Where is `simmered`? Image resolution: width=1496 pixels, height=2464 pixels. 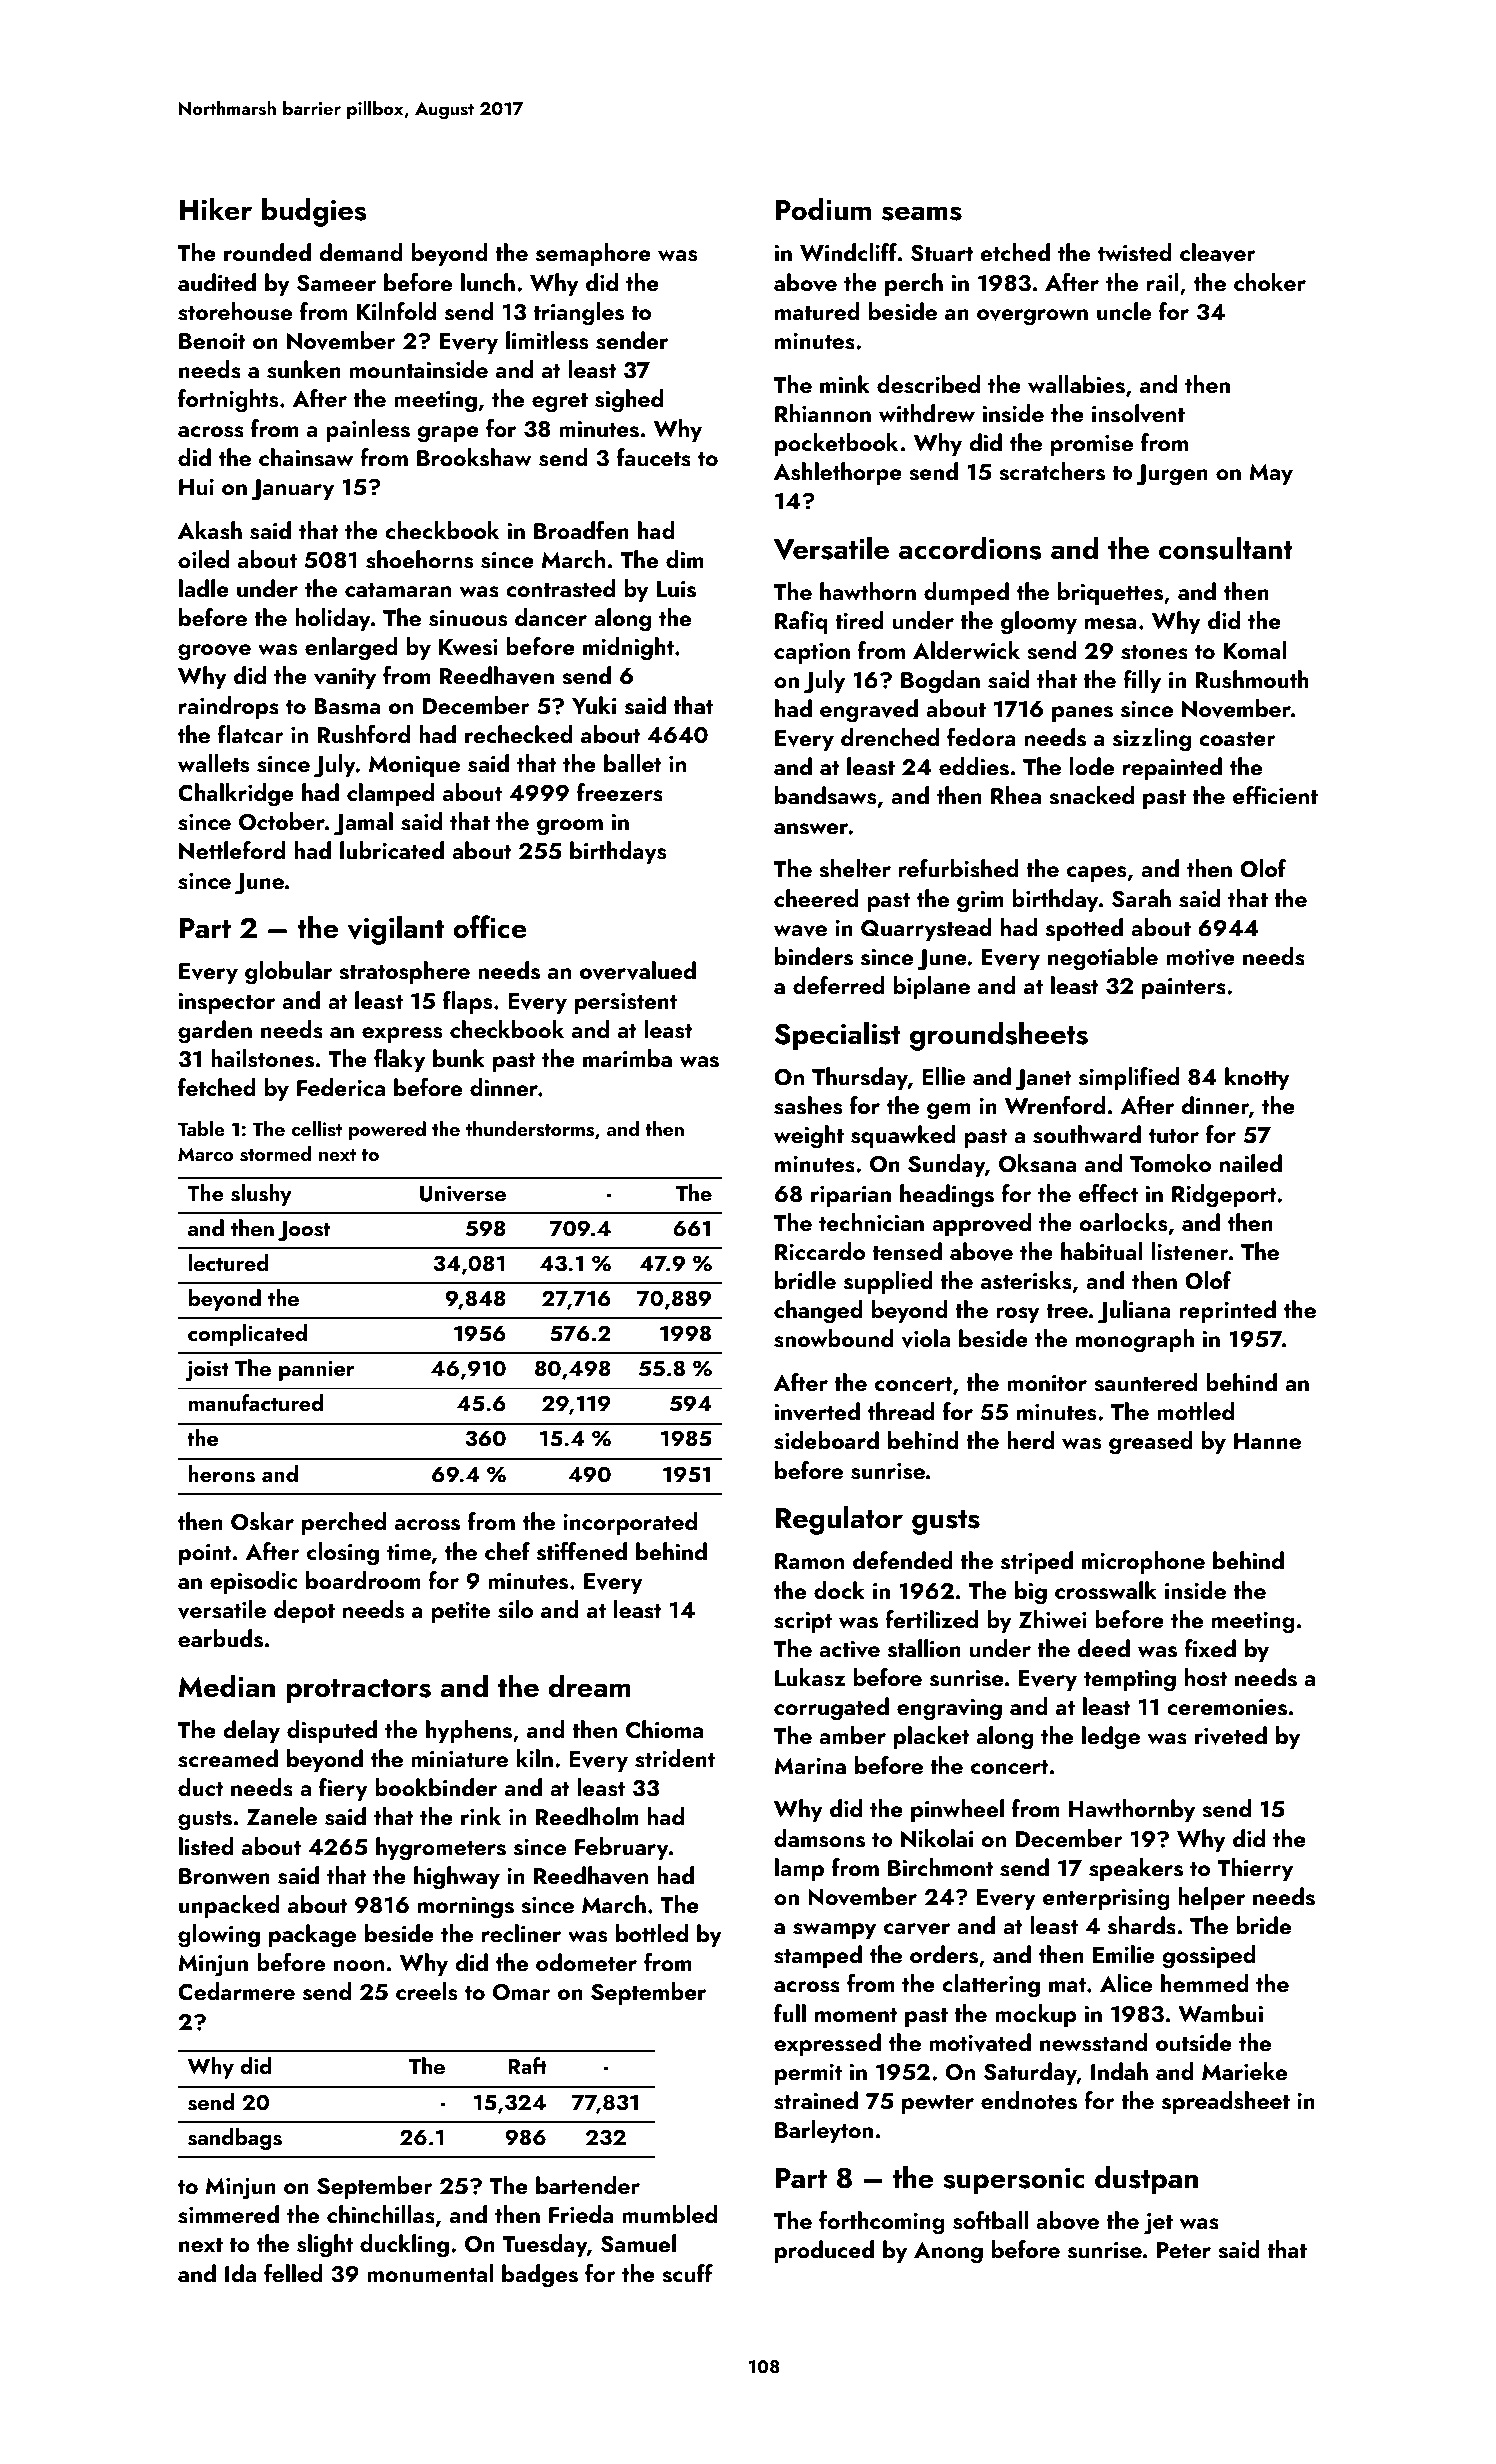 simmered is located at coordinates (228, 2214).
